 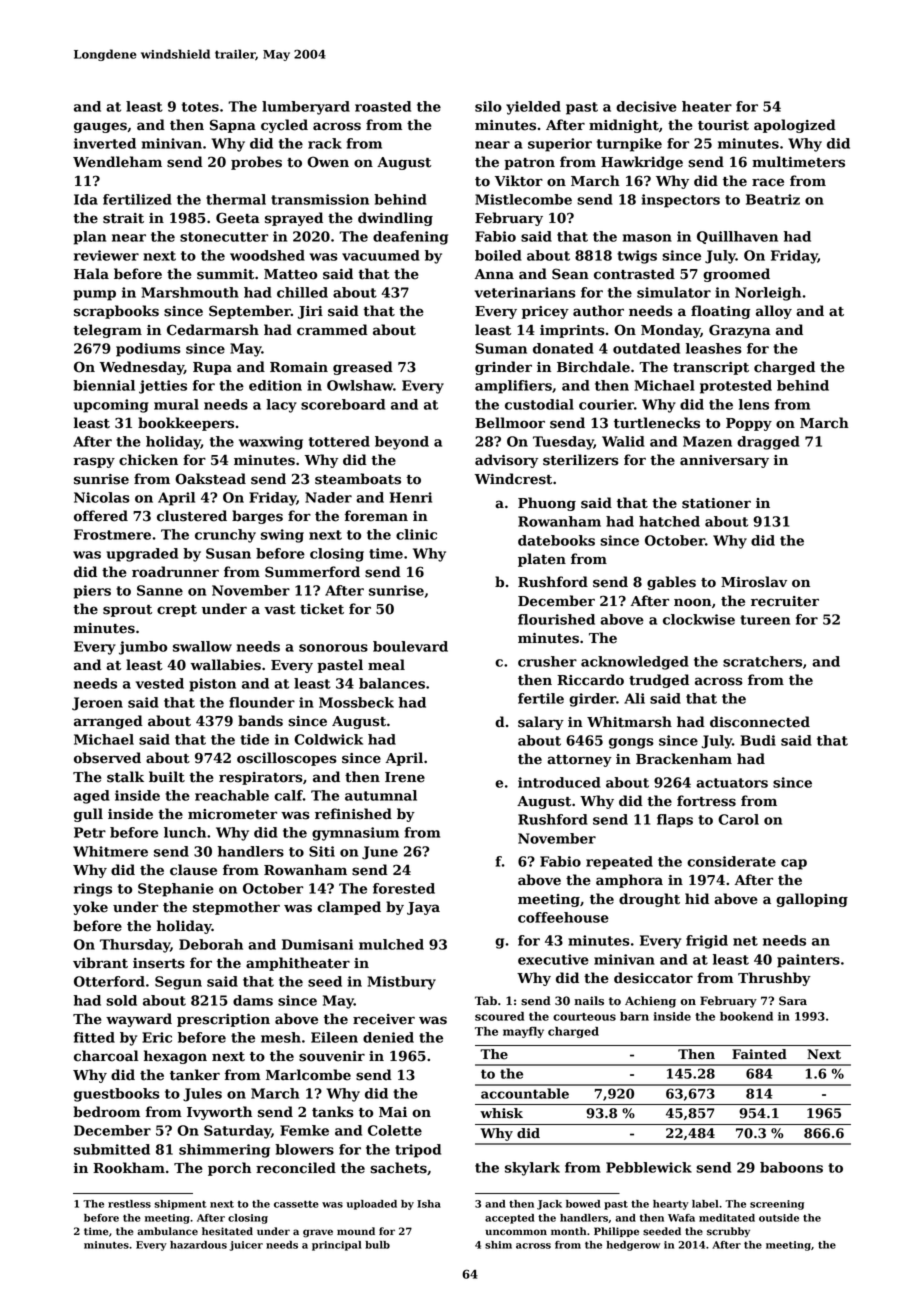 What do you see at coordinates (570, 274) in the image?
I see `Sean` at bounding box center [570, 274].
